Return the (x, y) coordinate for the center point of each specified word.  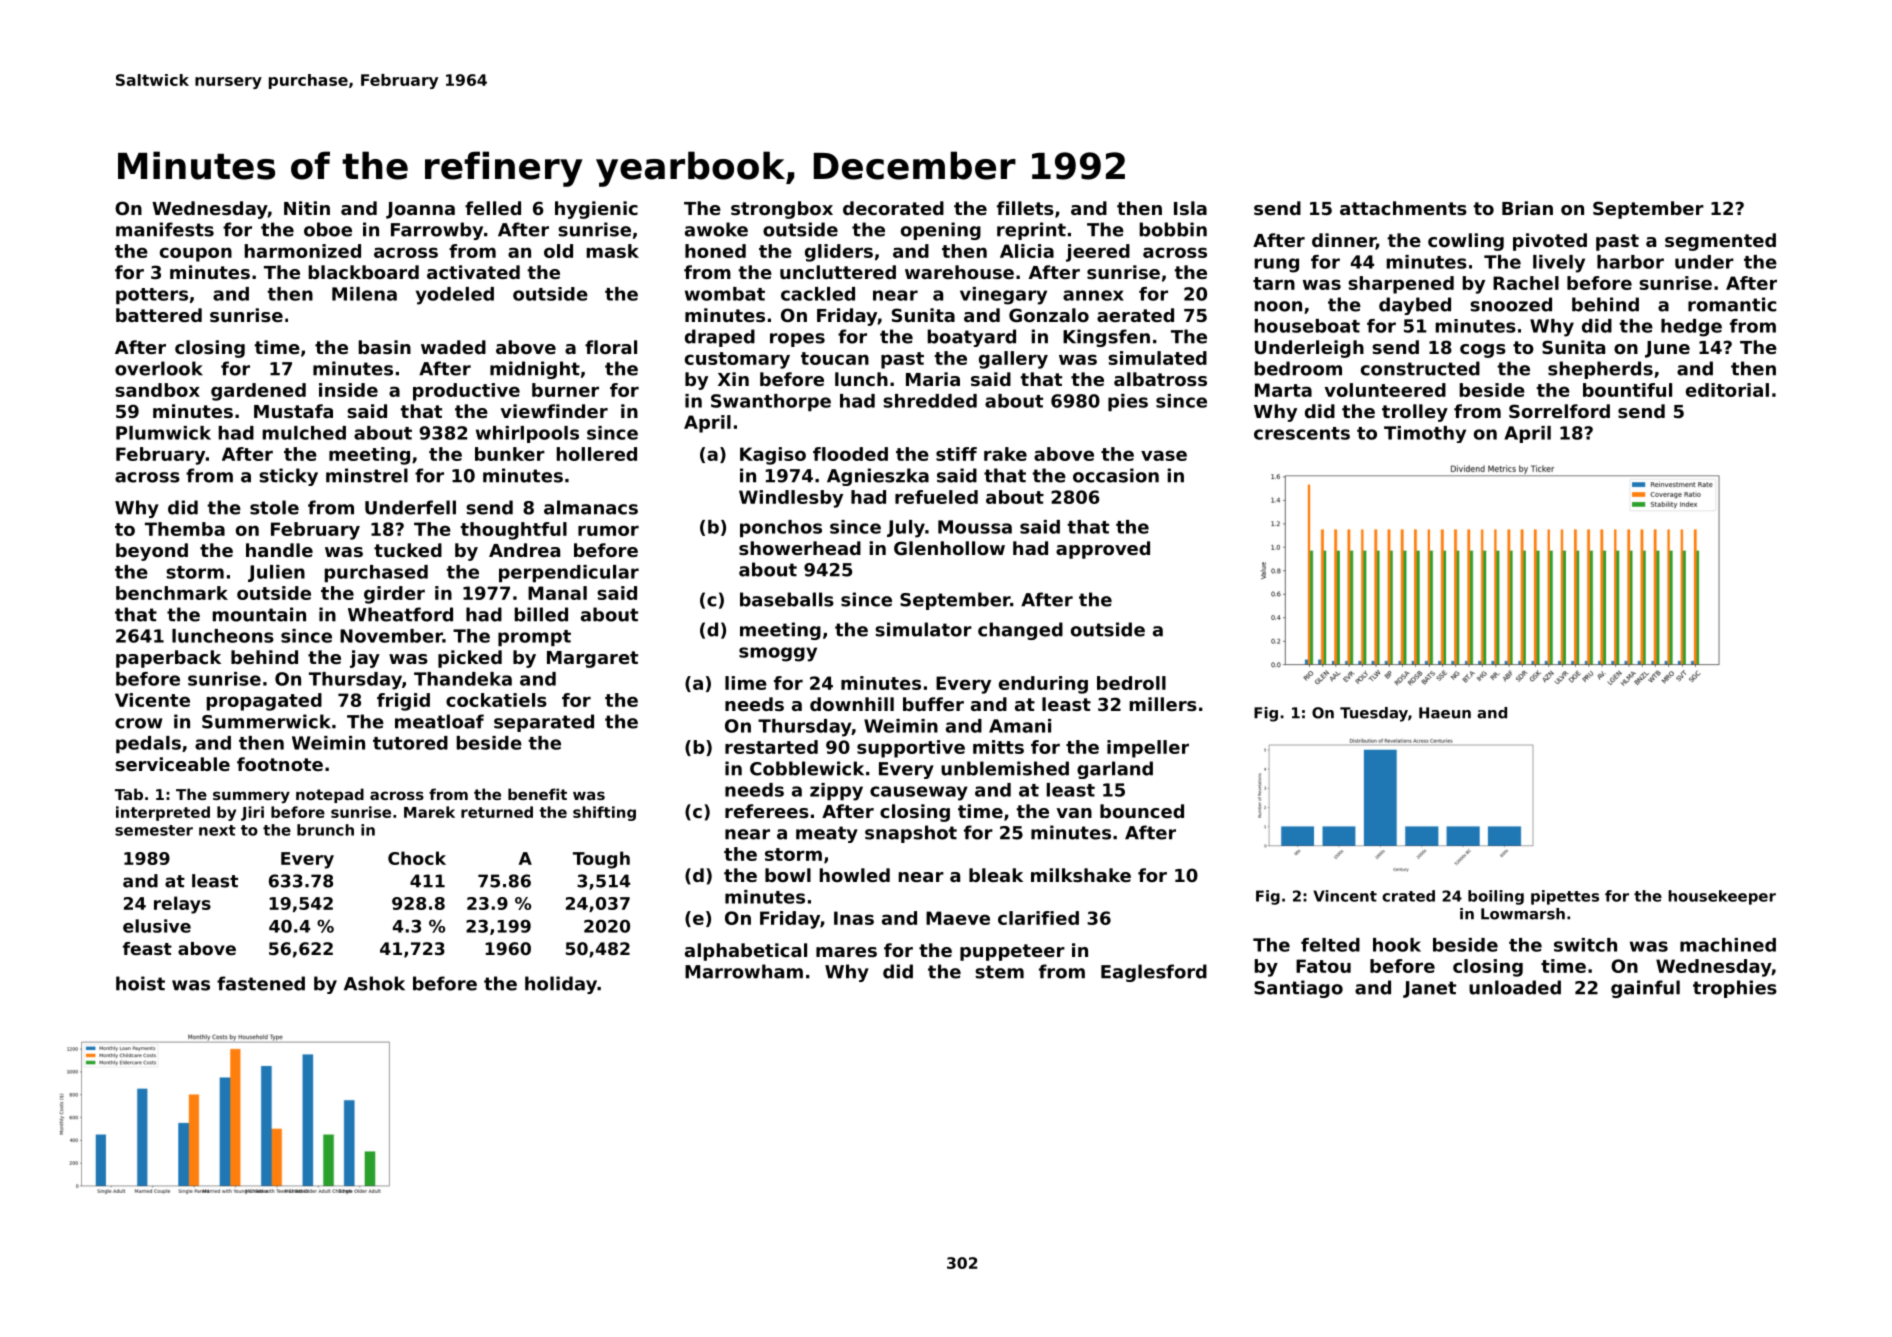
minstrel (367, 475)
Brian (1527, 208)
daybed (1415, 306)
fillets (1025, 208)
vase (1164, 455)
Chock (417, 858)
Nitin (307, 208)
